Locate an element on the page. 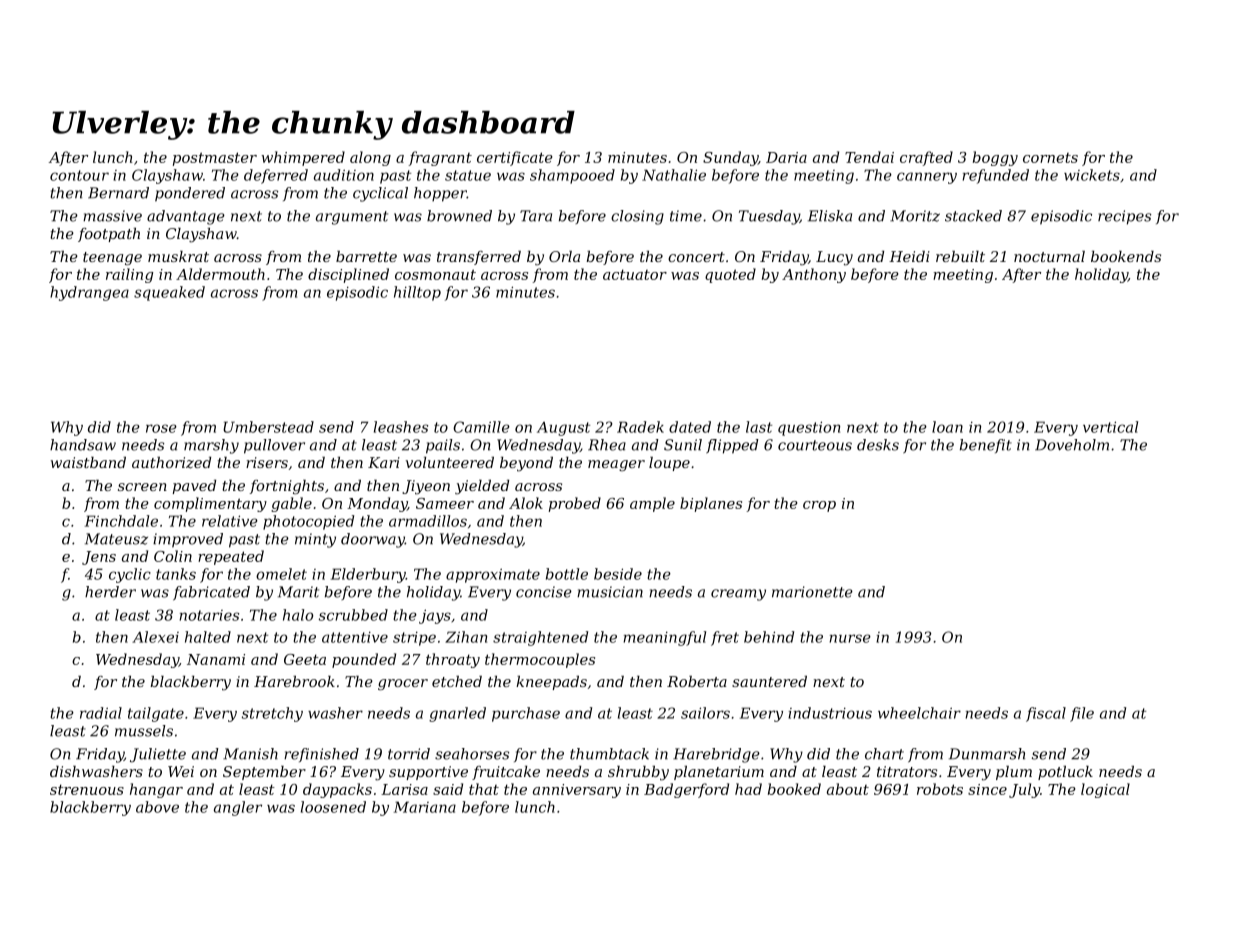 This page has height=952, width=1233. Moritz is located at coordinates (915, 216).
